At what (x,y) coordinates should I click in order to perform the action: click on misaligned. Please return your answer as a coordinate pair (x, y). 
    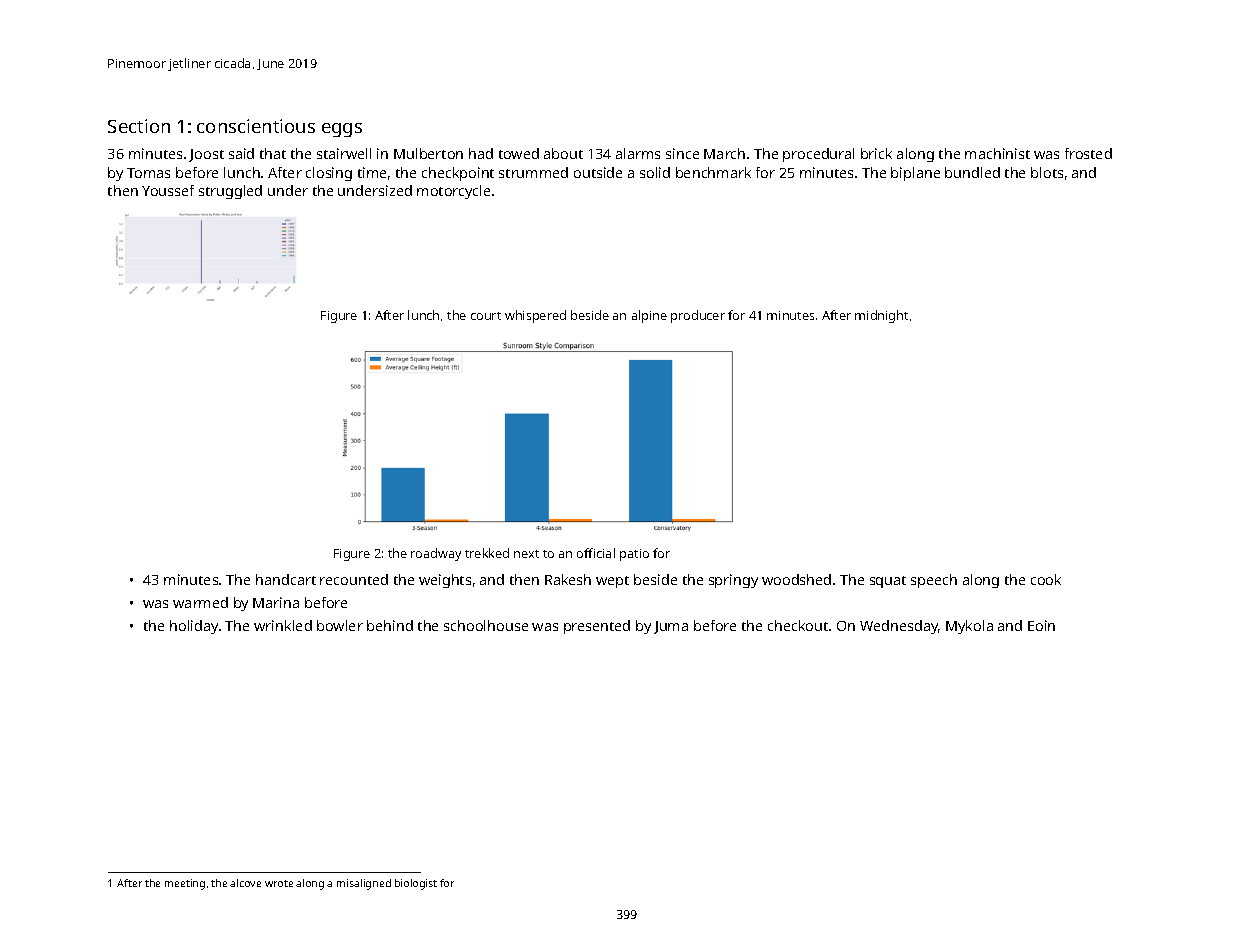
    Looking at the image, I should click on (364, 884).
